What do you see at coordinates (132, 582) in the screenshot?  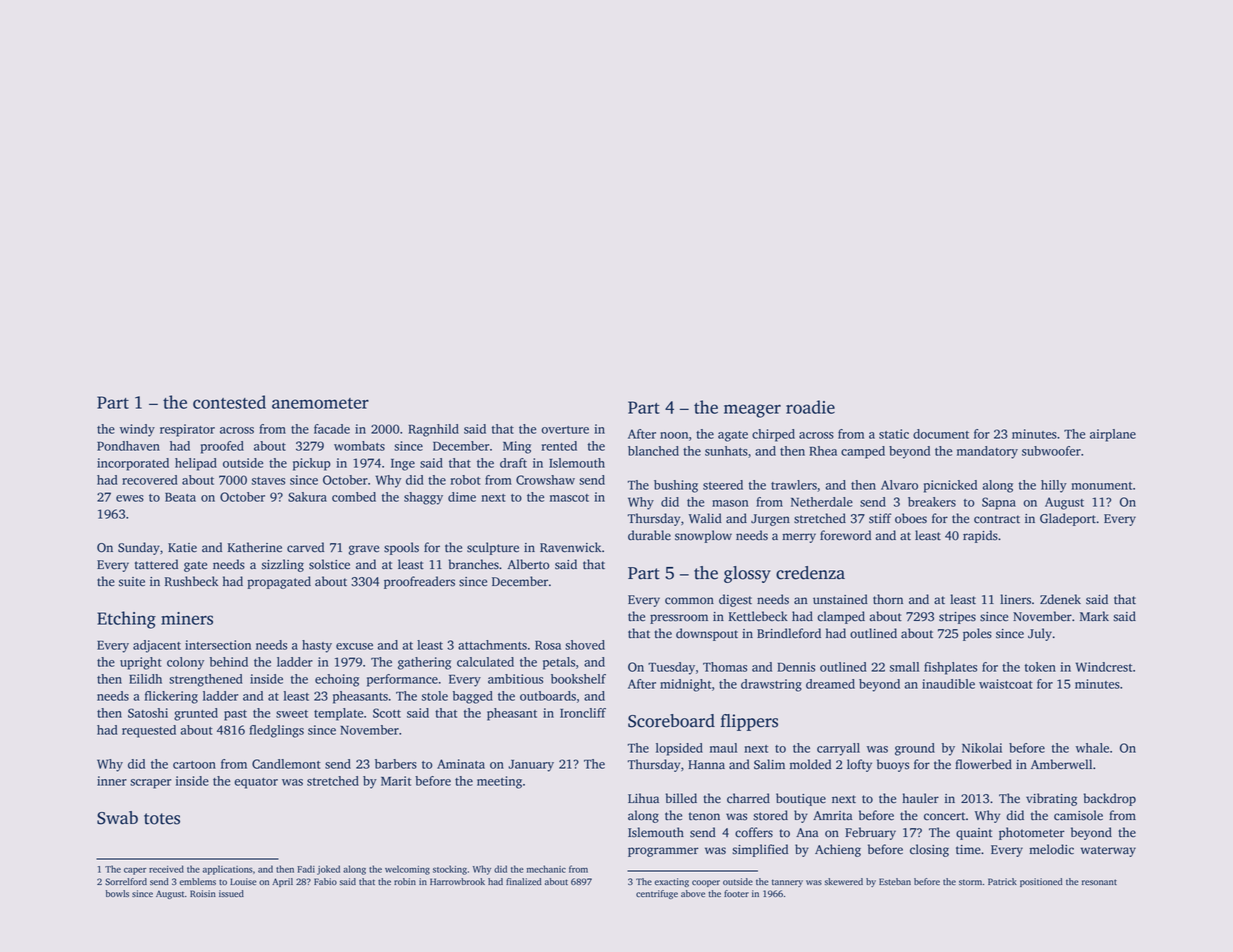 I see `suite` at bounding box center [132, 582].
